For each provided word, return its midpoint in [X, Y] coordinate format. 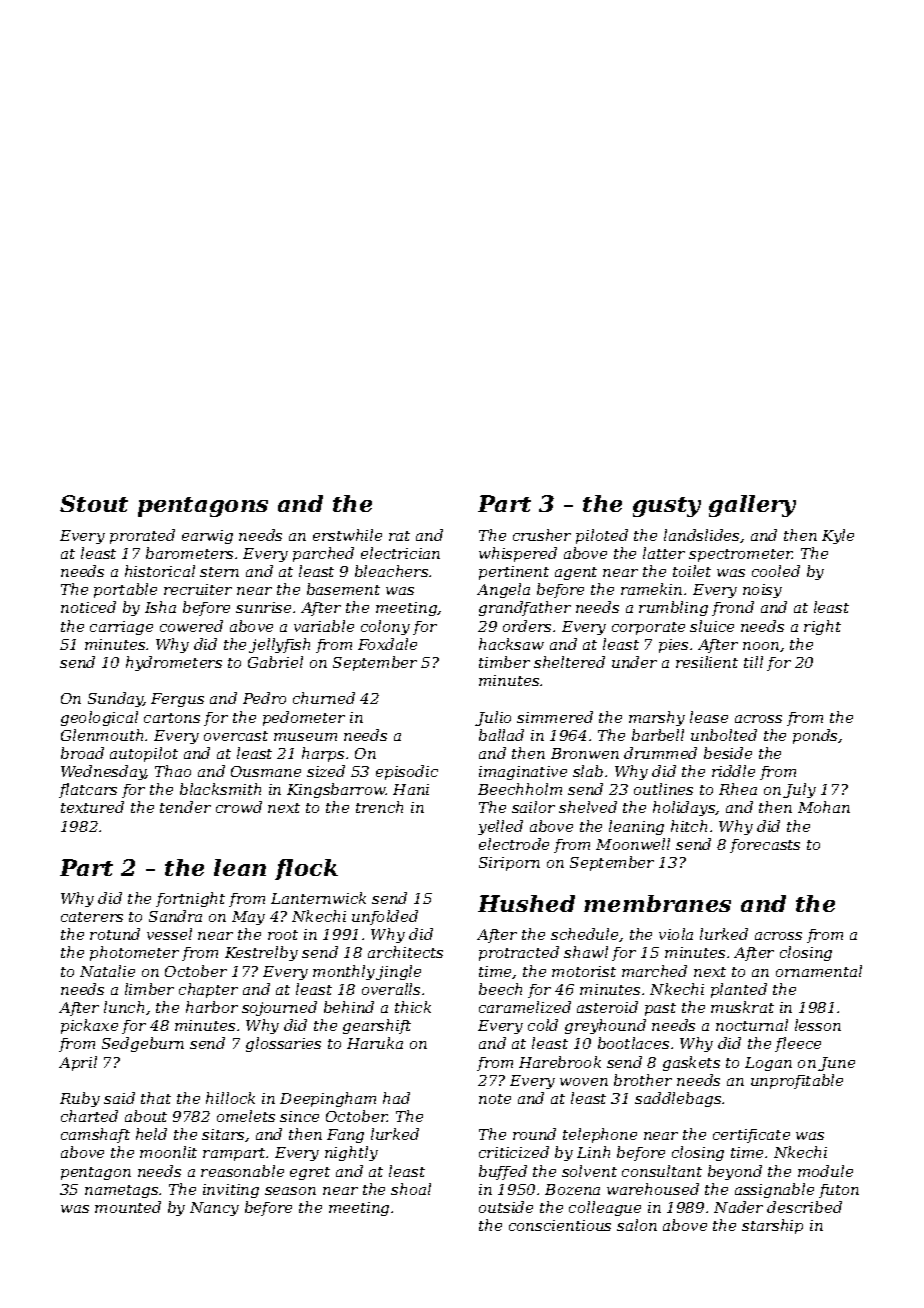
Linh [593, 1152]
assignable [774, 1190]
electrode [514, 844]
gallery [752, 506]
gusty [667, 507]
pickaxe [89, 1026]
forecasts [765, 846]
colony [385, 627]
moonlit [168, 1152]
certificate [751, 1136]
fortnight [190, 899]
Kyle [838, 536]
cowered [191, 626]
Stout [94, 503]
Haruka [375, 1043]
